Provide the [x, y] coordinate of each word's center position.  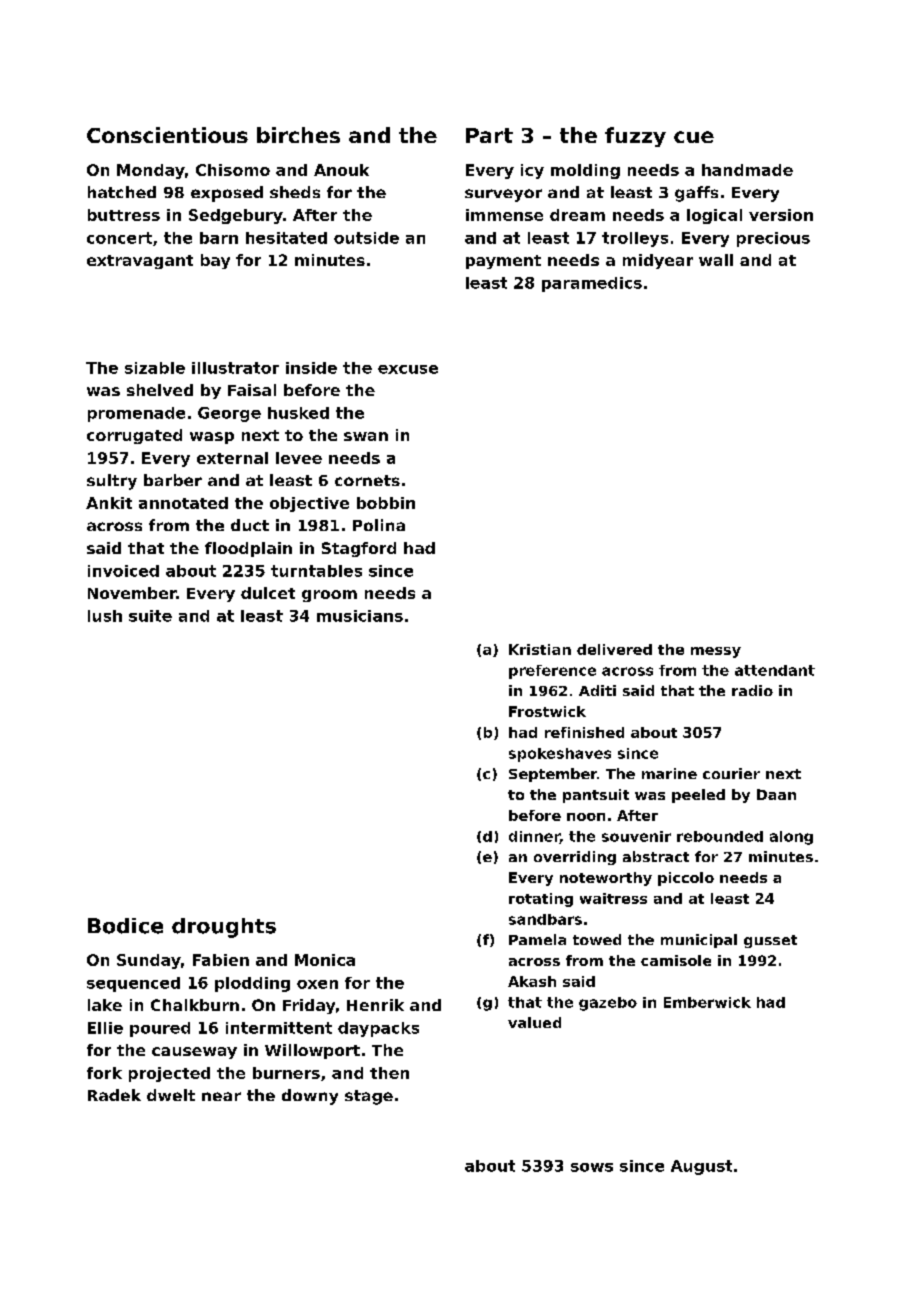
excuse [408, 369]
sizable [155, 368]
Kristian [540, 649]
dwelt [171, 1095]
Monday [151, 171]
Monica [325, 960]
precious [773, 239]
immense [504, 215]
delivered [614, 649]
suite [150, 616]
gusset [770, 941]
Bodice [125, 926]
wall [716, 260]
